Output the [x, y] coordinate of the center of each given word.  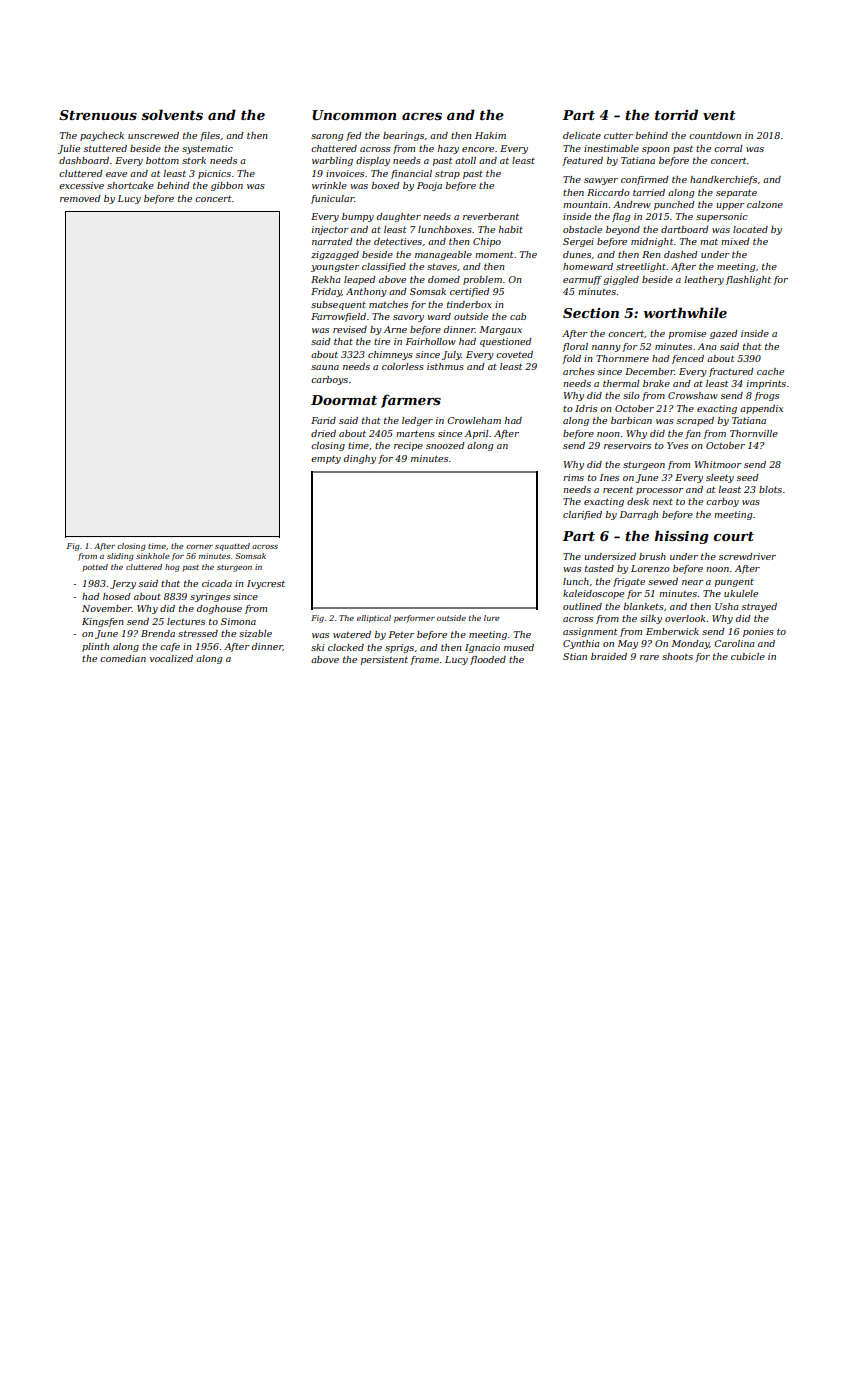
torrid [676, 114]
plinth [95, 647]
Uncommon [354, 115]
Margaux [501, 330]
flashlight [748, 280]
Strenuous [98, 115]
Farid [323, 420]
